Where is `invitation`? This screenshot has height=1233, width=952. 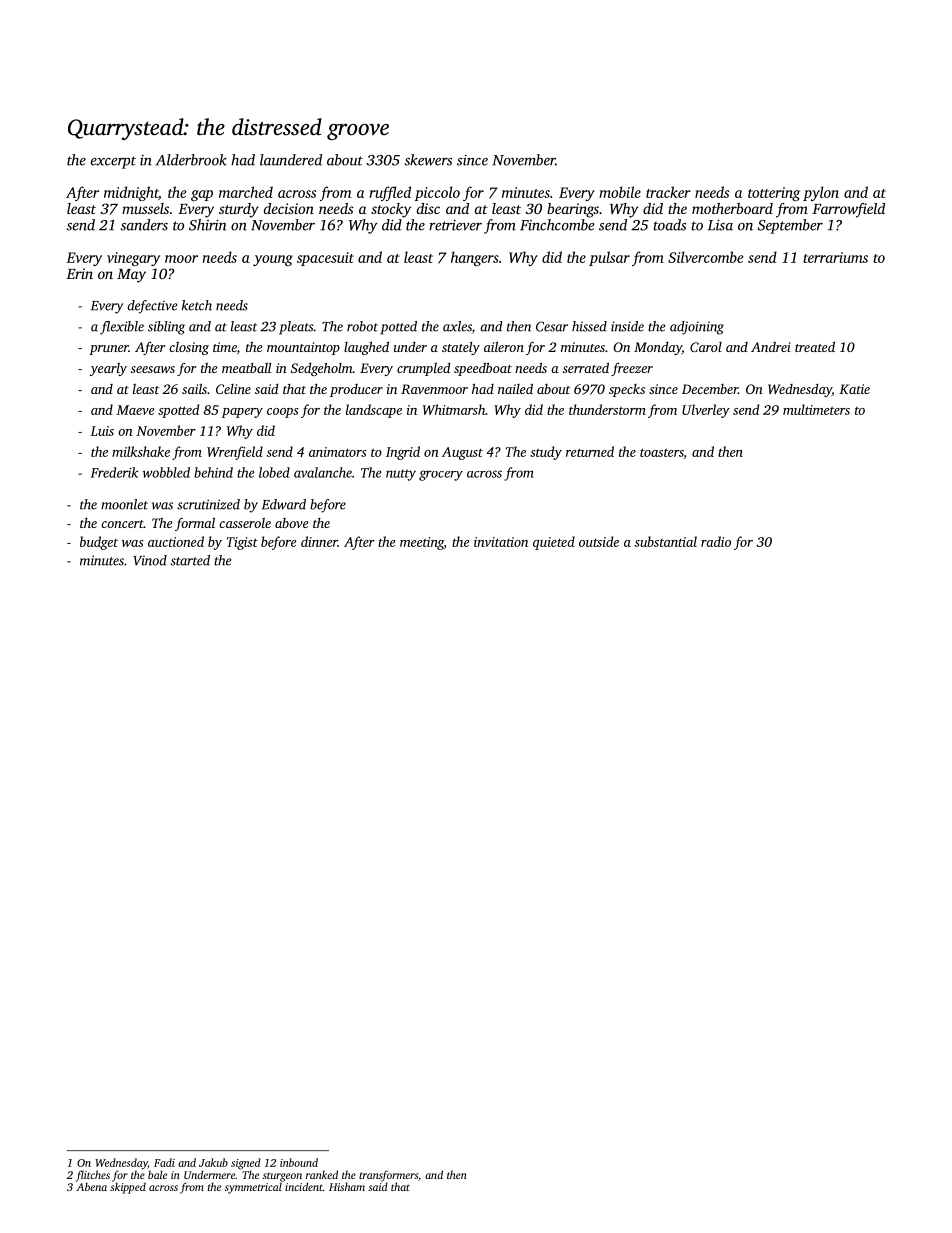
invitation is located at coordinates (501, 542).
